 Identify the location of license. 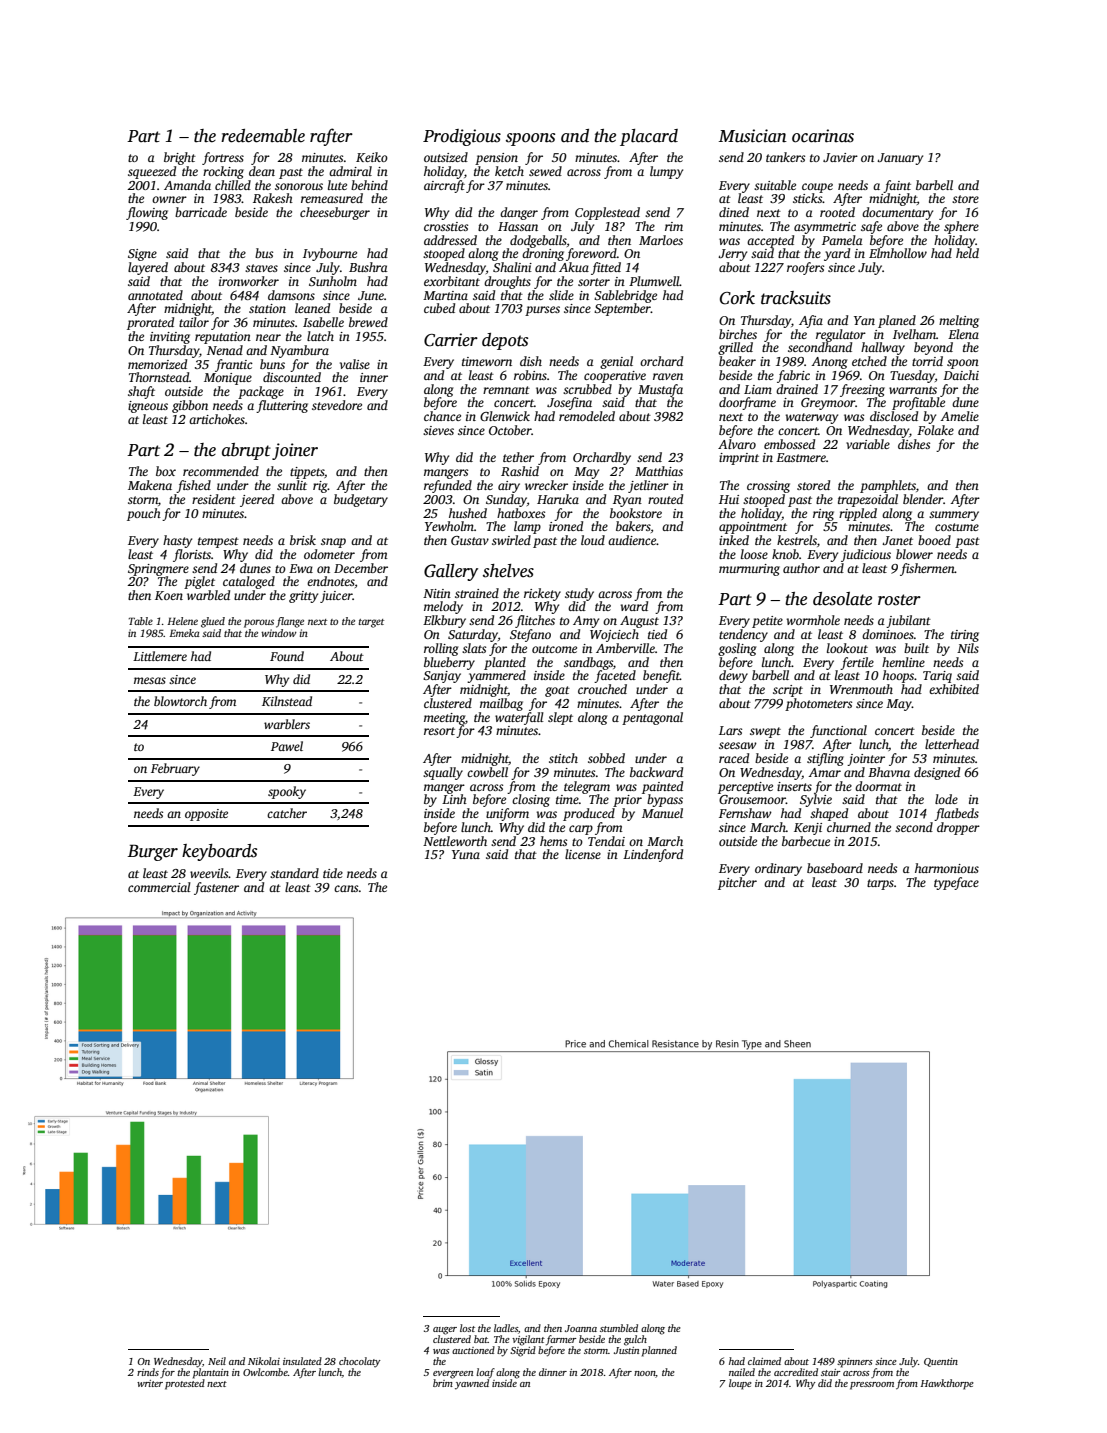
(583, 854).
